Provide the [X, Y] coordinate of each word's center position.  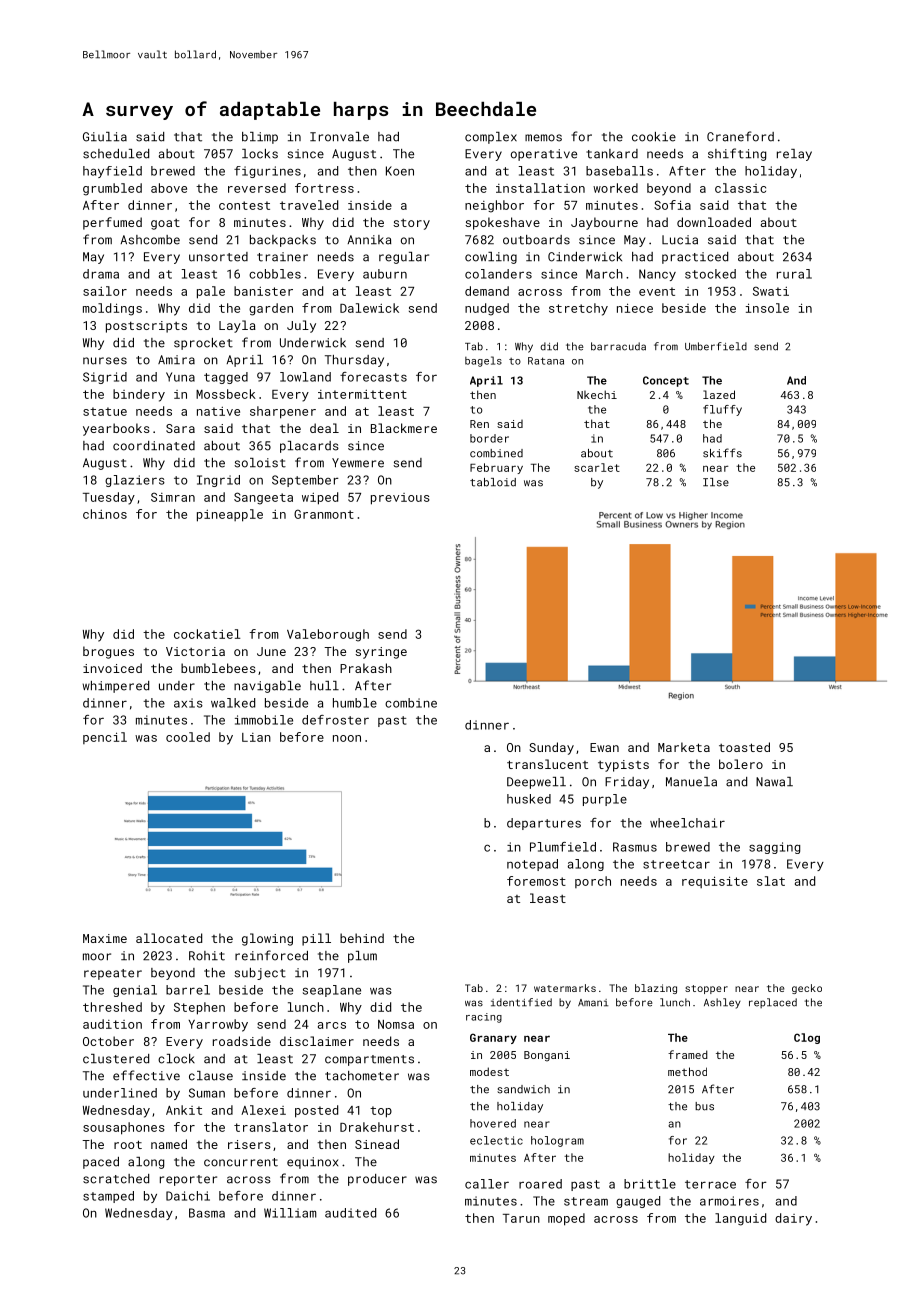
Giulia [105, 137]
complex [491, 138]
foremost [536, 881]
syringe [381, 653]
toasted [744, 747]
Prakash [366, 668]
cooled [188, 737]
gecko [807, 989]
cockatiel [207, 634]
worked [615, 188]
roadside [242, 1041]
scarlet [597, 467]
